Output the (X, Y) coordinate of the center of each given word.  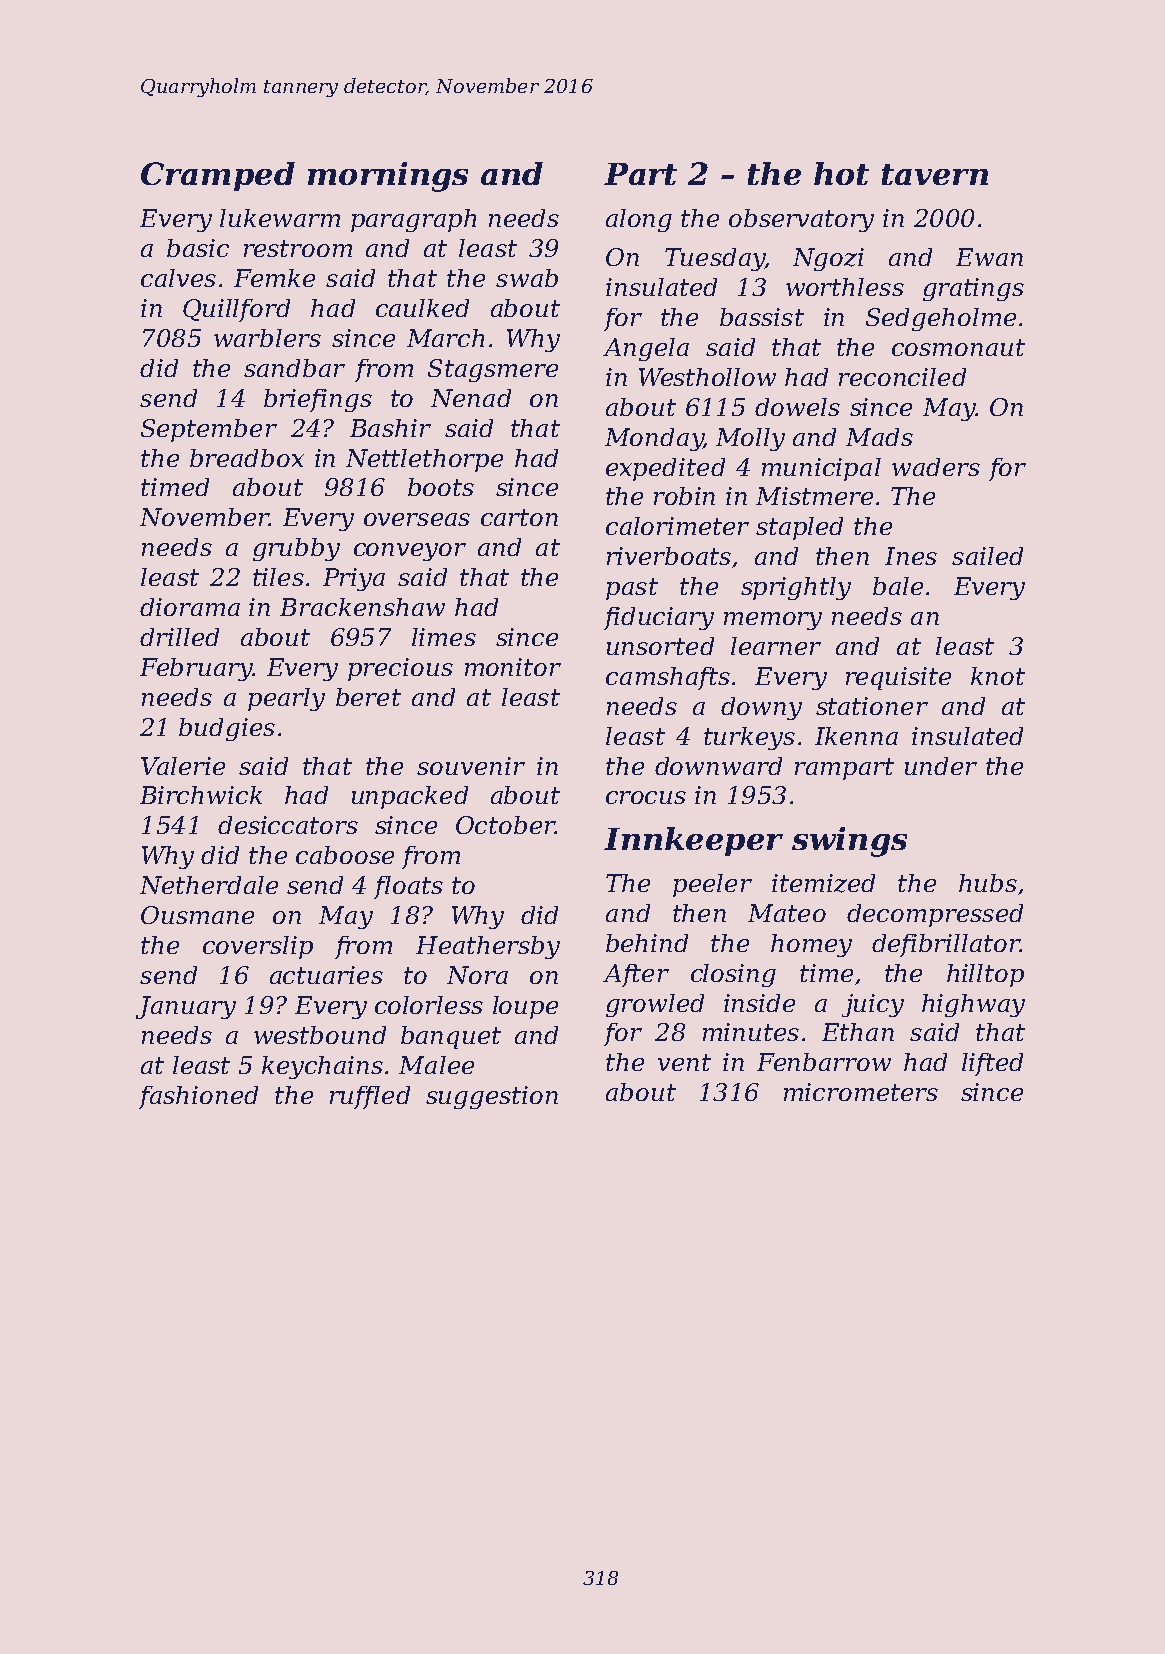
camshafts (668, 678)
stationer (872, 706)
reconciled (902, 377)
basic (198, 248)
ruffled (370, 1097)
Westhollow (707, 377)
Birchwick (201, 795)
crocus (646, 797)
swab (527, 278)
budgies (227, 729)
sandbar (294, 368)
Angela (646, 349)
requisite (898, 678)
